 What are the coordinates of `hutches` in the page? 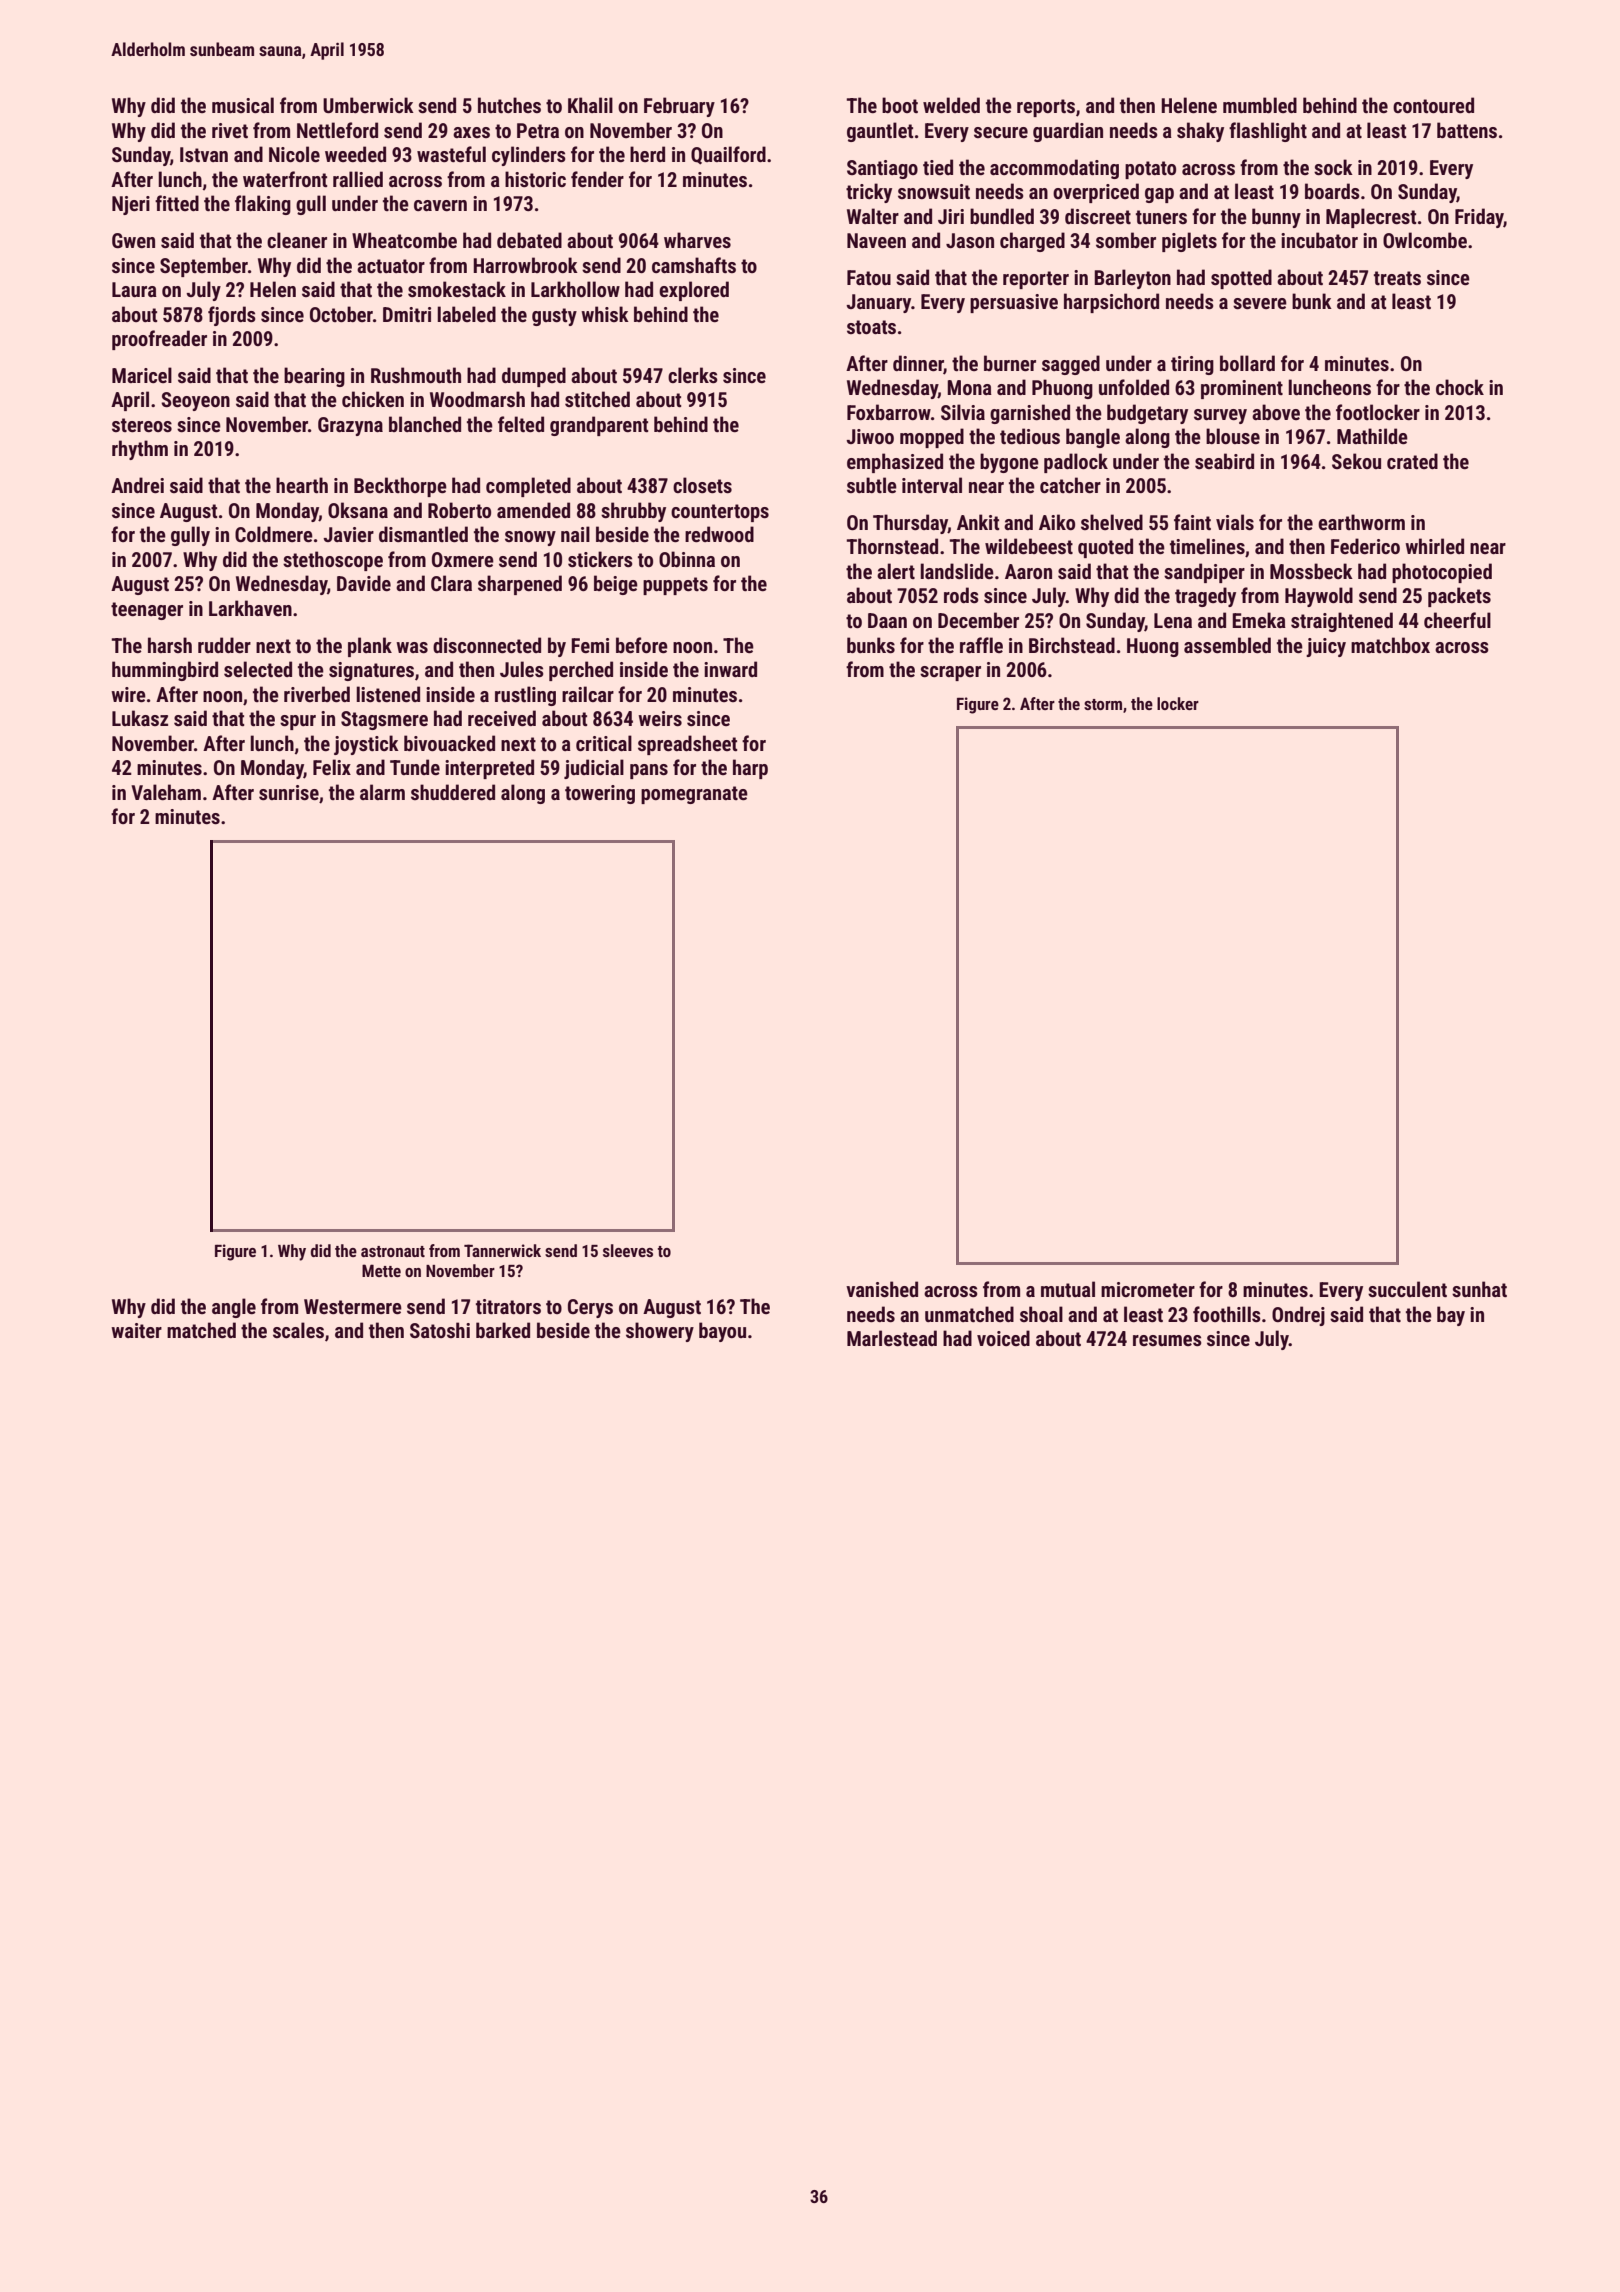 It's located at (509, 105).
